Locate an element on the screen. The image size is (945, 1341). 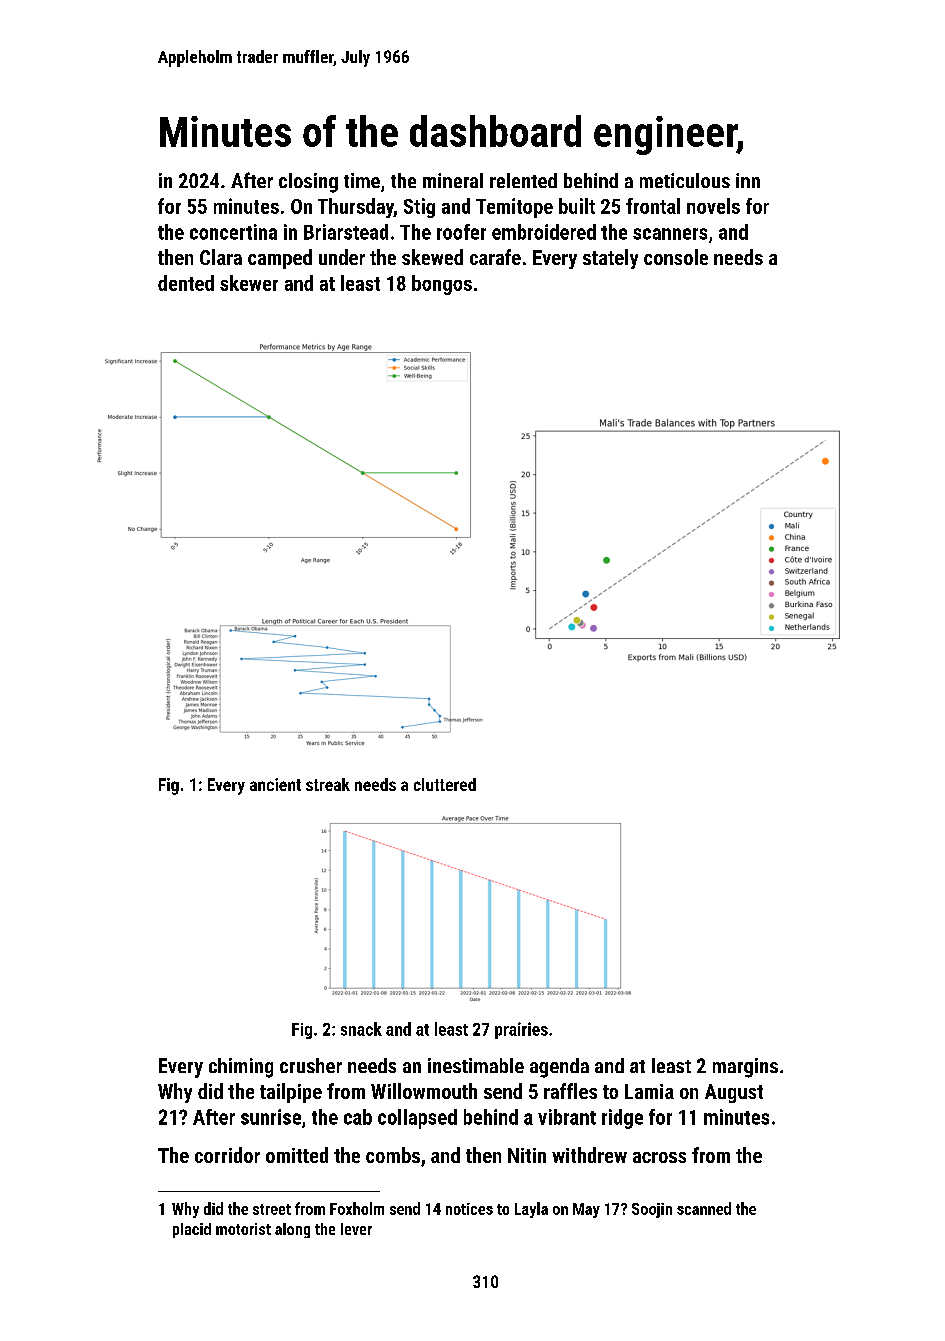
console is located at coordinates (676, 257).
